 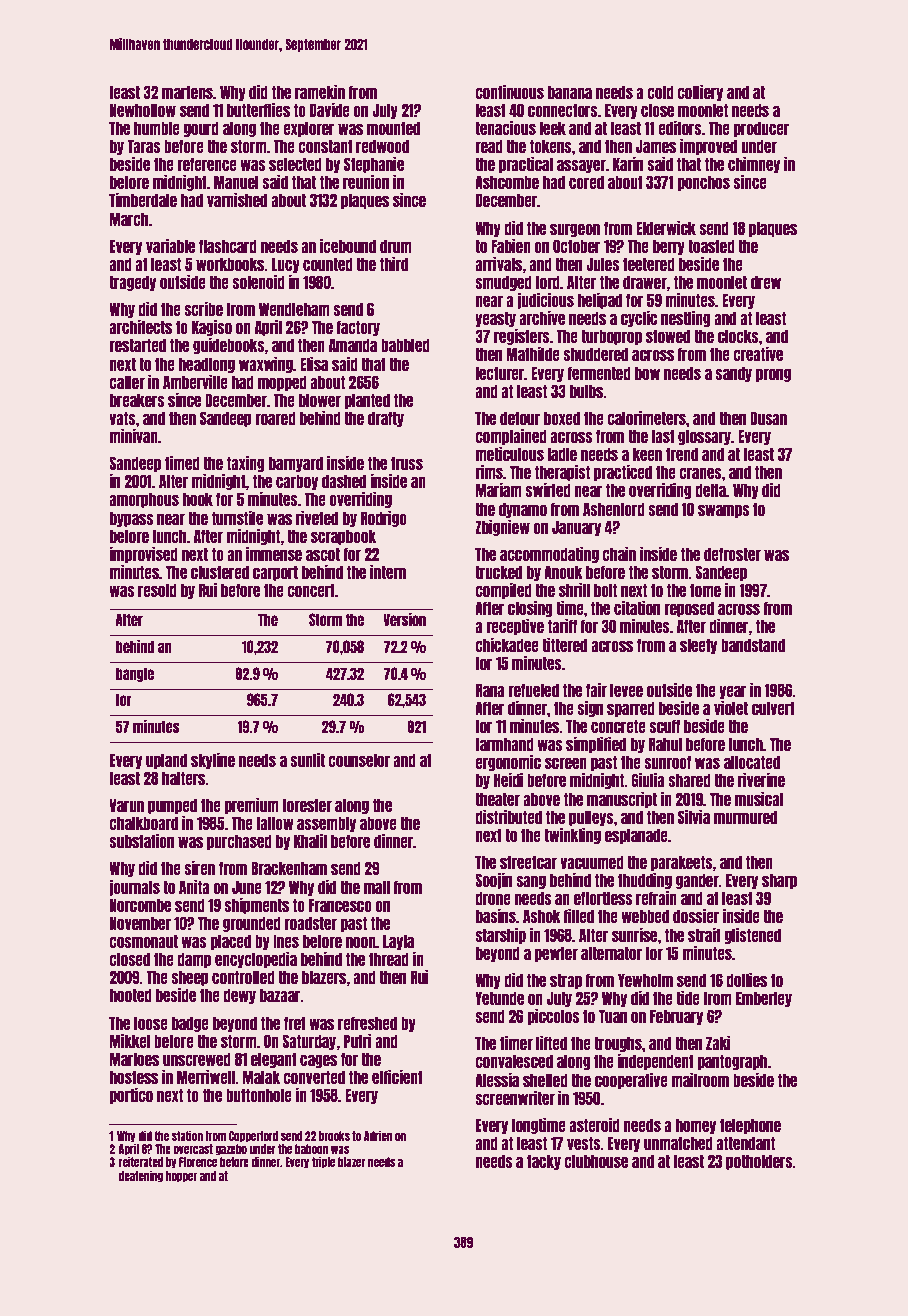 What do you see at coordinates (493, 880) in the page?
I see `Soojin` at bounding box center [493, 880].
